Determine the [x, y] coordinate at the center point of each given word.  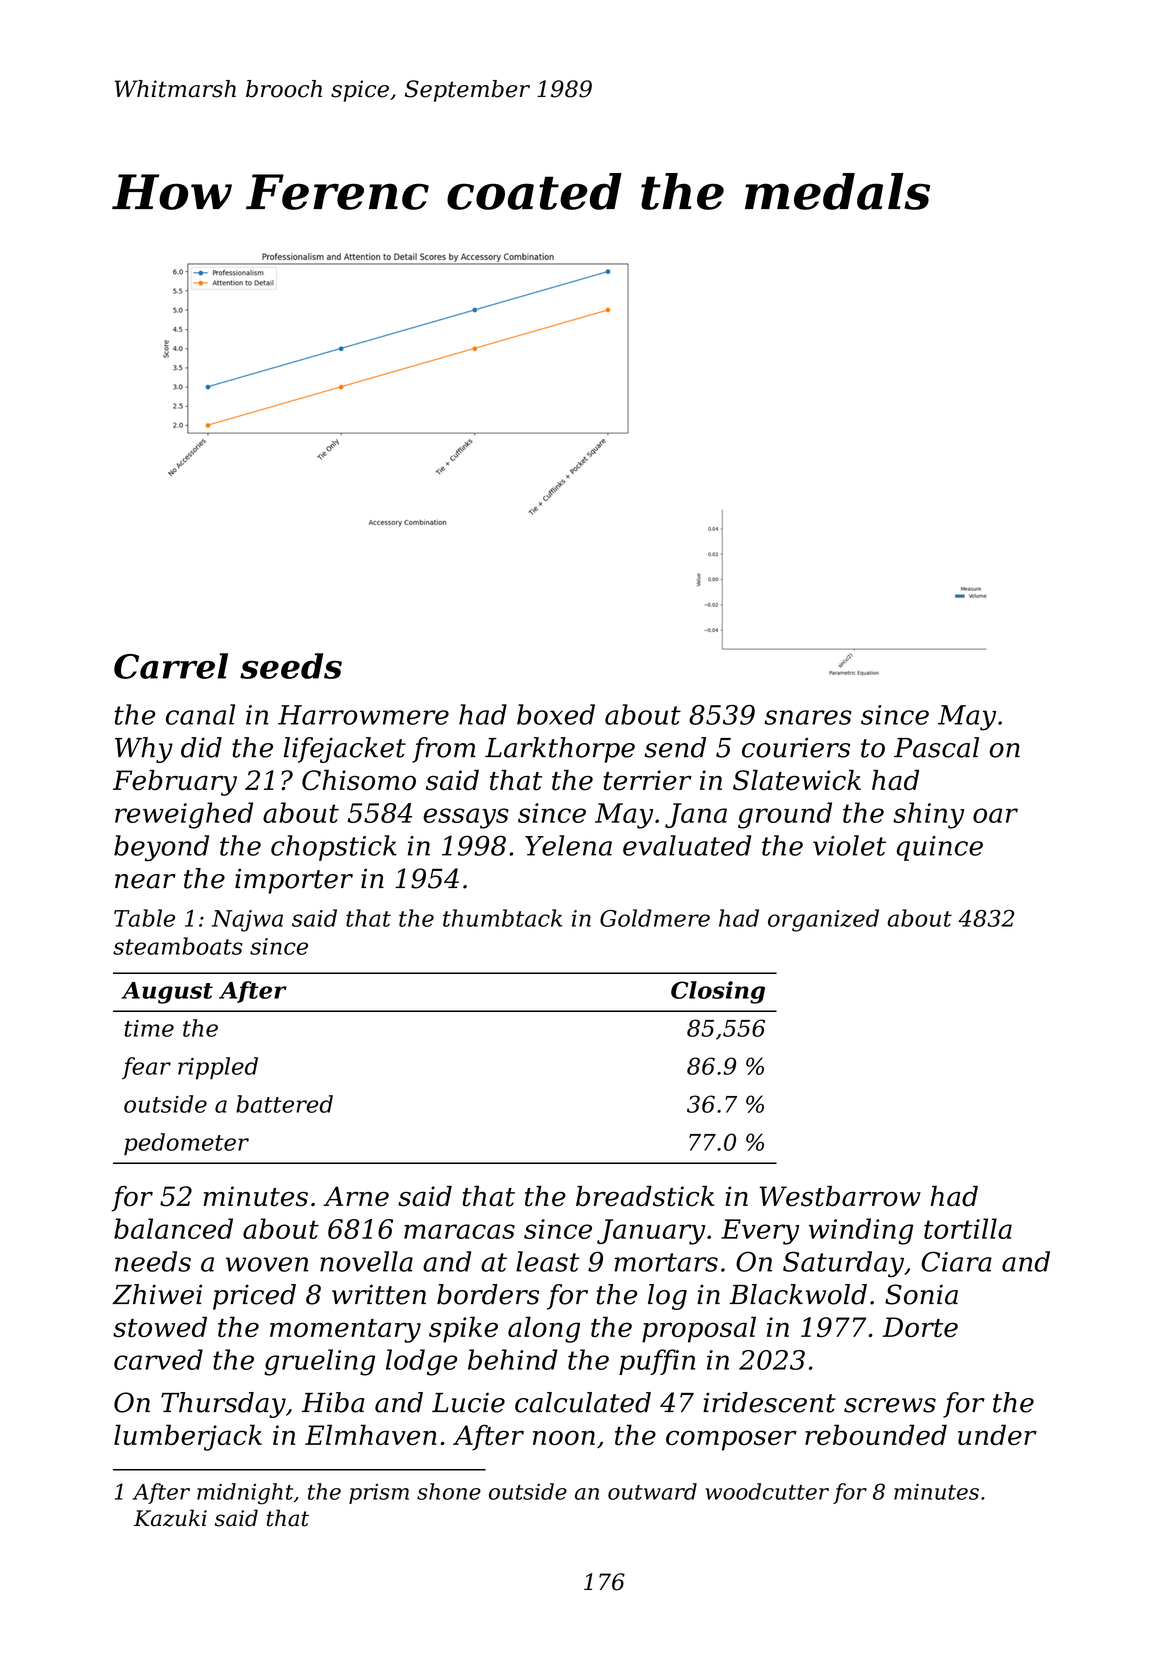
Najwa [247, 921]
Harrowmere [363, 715]
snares [808, 717]
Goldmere [655, 918]
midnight [245, 1494]
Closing [718, 992]
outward [652, 1491]
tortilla [968, 1228]
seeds [291, 666]
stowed [160, 1326]
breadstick [645, 1196]
